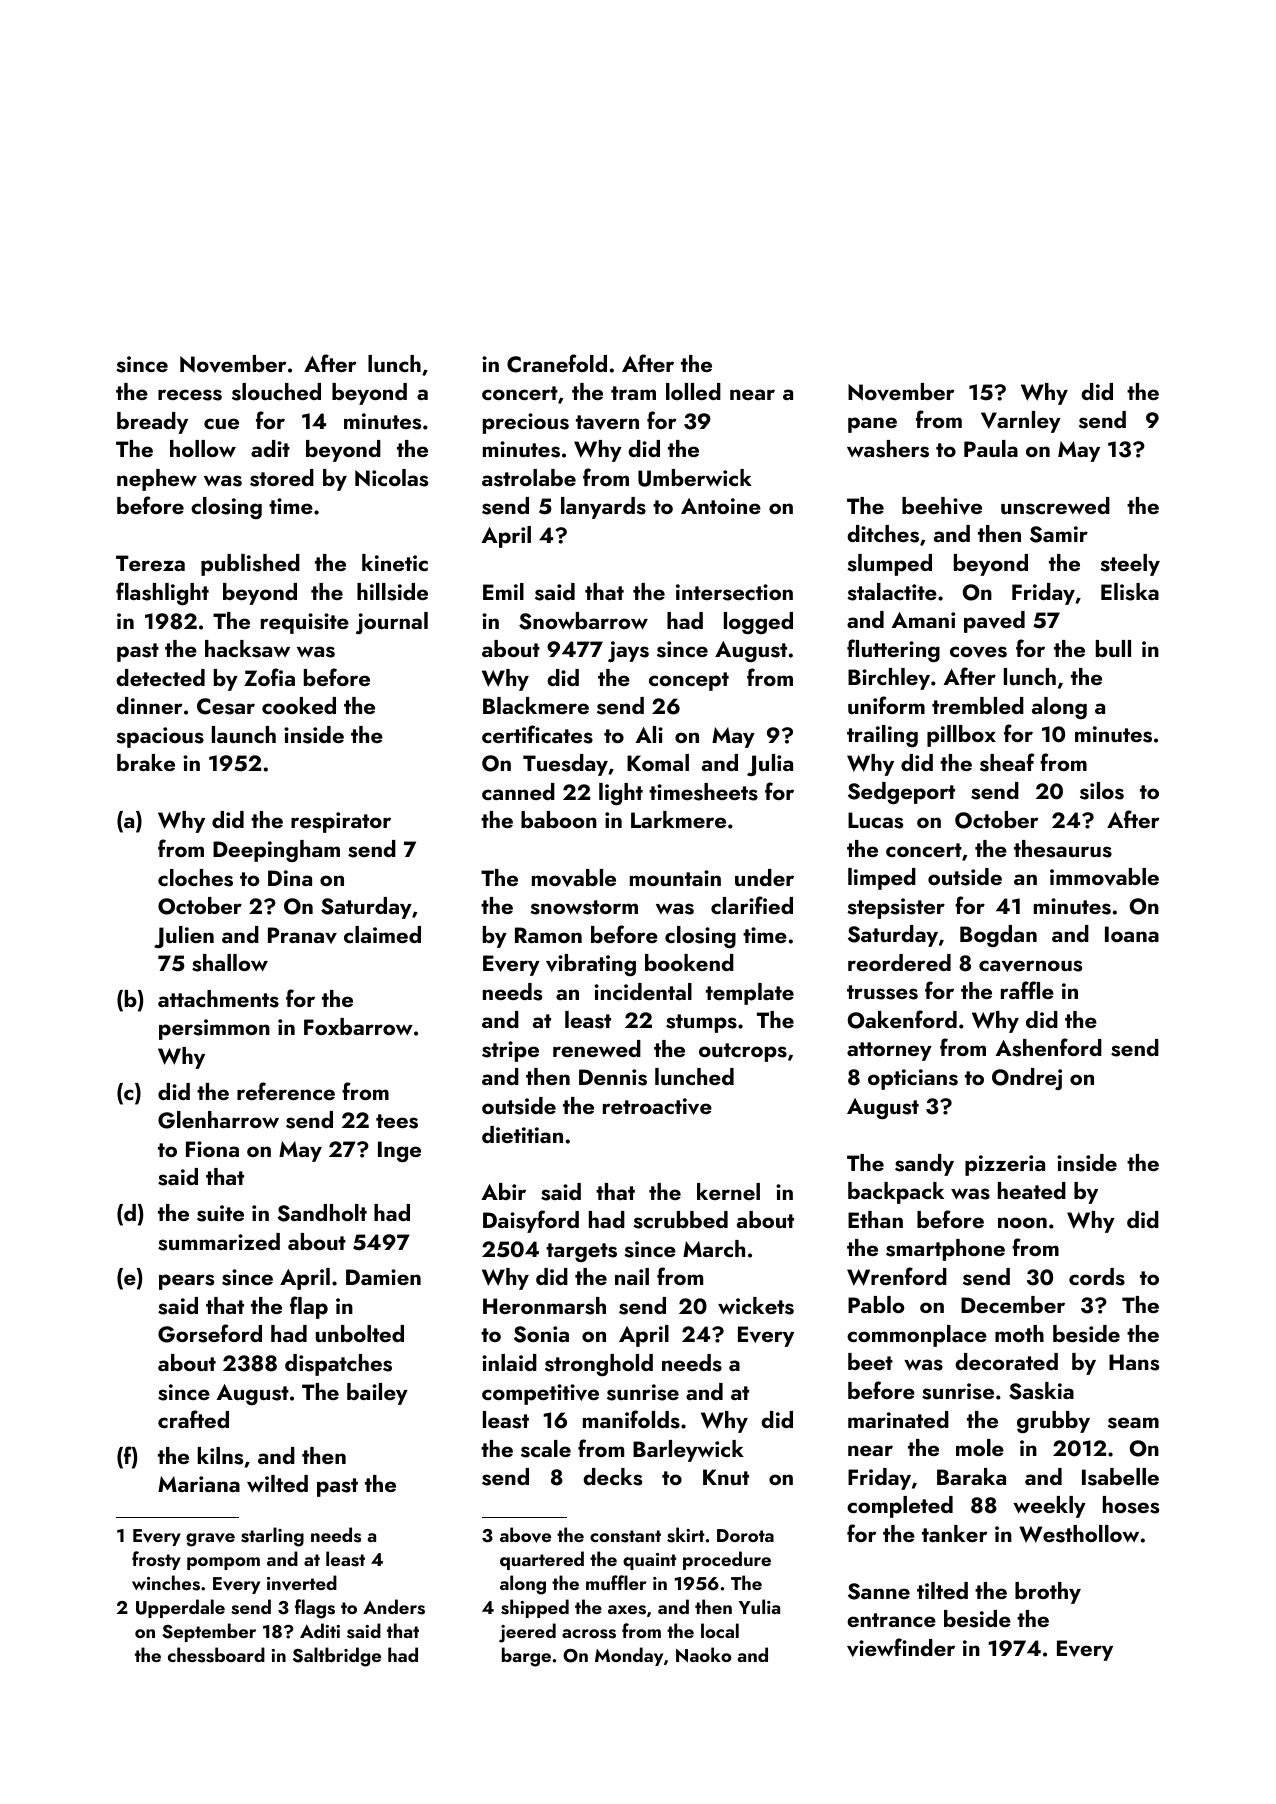 This document has height=1804, width=1276. Describe the element at coordinates (1053, 1422) in the document. I see `grubby` at that location.
